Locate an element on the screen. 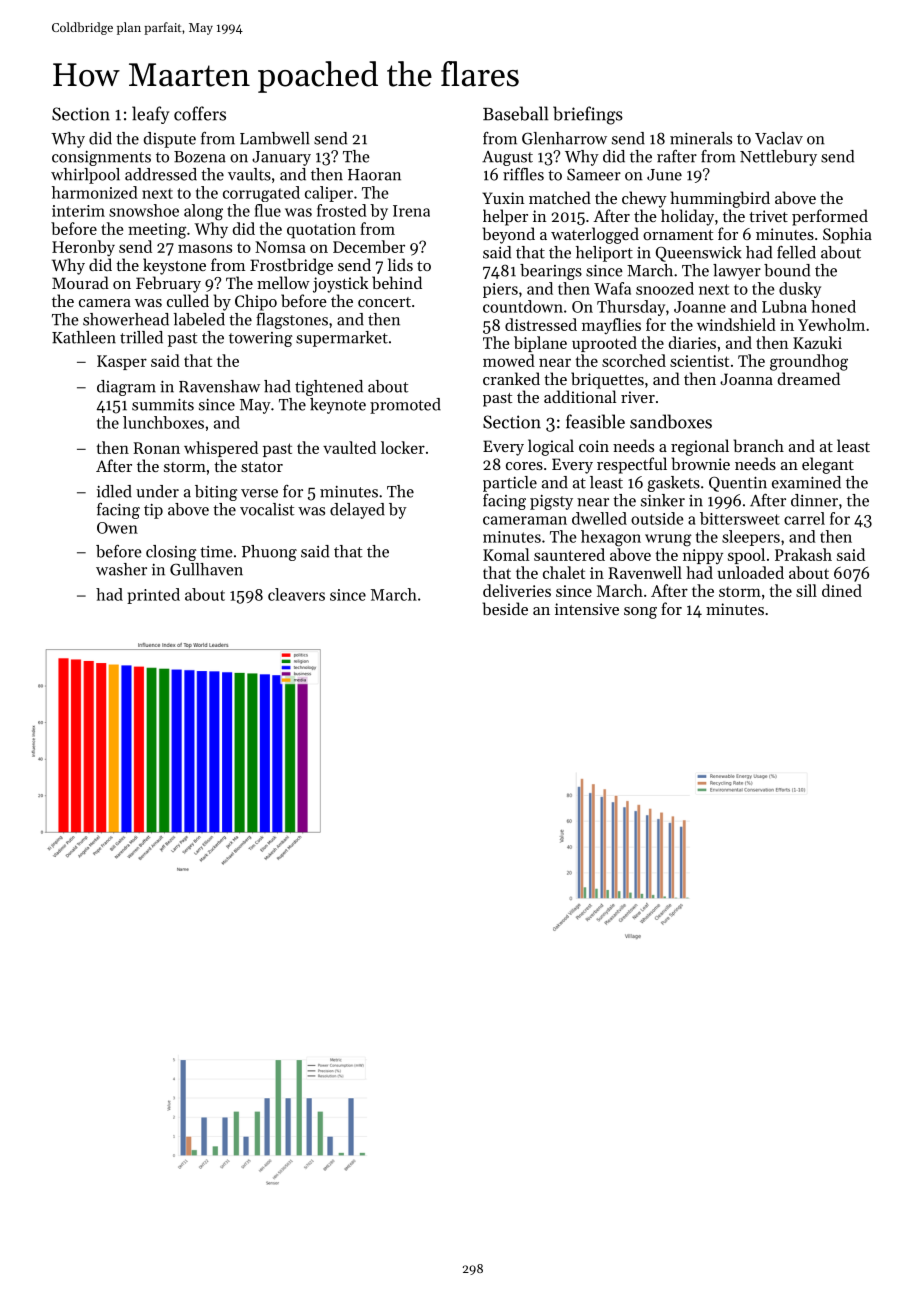 Image resolution: width=924 pixels, height=1308 pixels. respectful is located at coordinates (632, 465).
